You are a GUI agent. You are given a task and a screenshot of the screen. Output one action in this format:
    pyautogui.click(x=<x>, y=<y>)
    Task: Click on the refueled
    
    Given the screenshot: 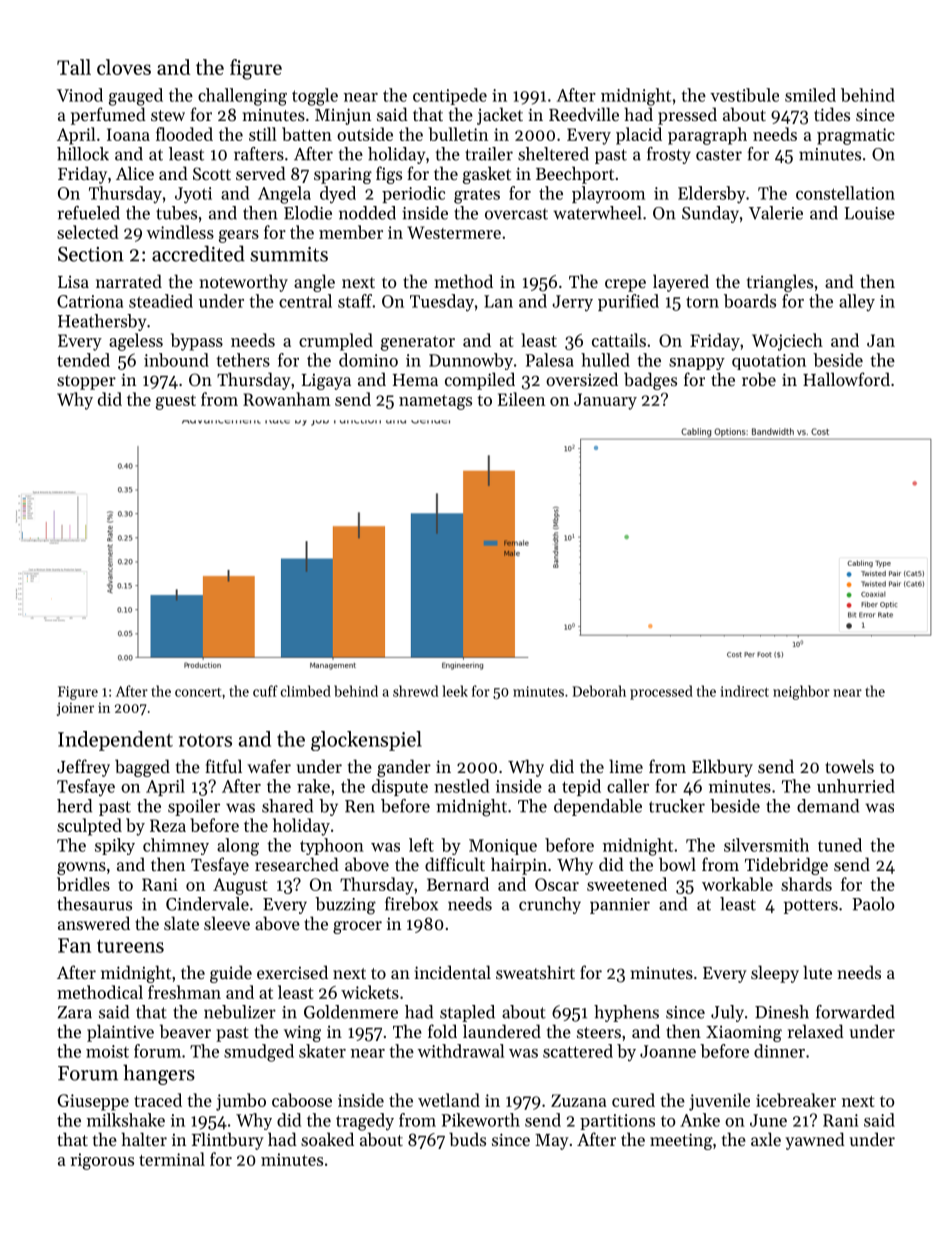 What is the action you would take?
    pyautogui.click(x=89, y=213)
